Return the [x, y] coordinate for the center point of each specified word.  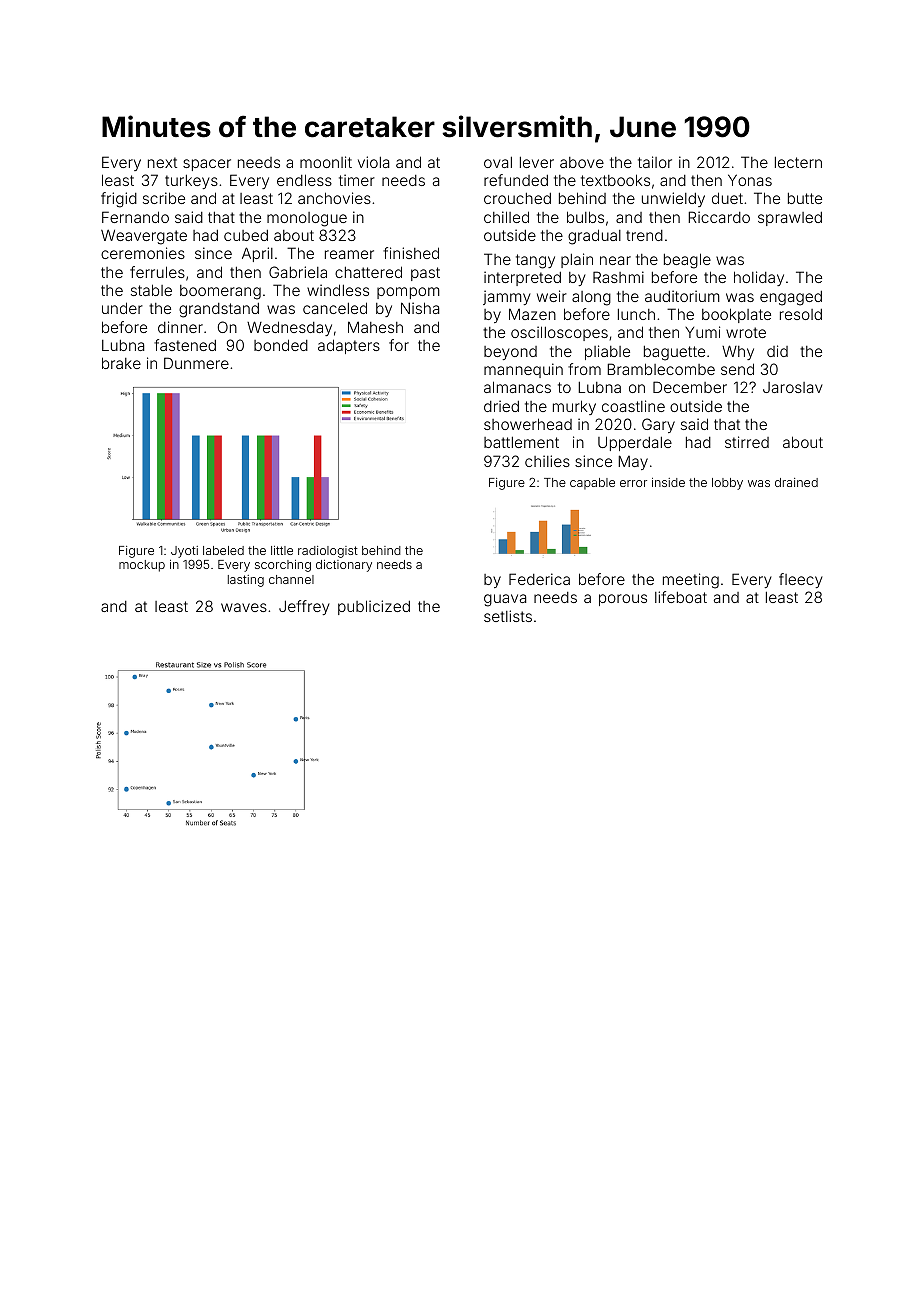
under [122, 308]
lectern [798, 162]
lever [537, 162]
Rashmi [618, 277]
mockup [142, 566]
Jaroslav [793, 387]
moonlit [326, 162]
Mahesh [375, 327]
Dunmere [196, 363]
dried [501, 406]
